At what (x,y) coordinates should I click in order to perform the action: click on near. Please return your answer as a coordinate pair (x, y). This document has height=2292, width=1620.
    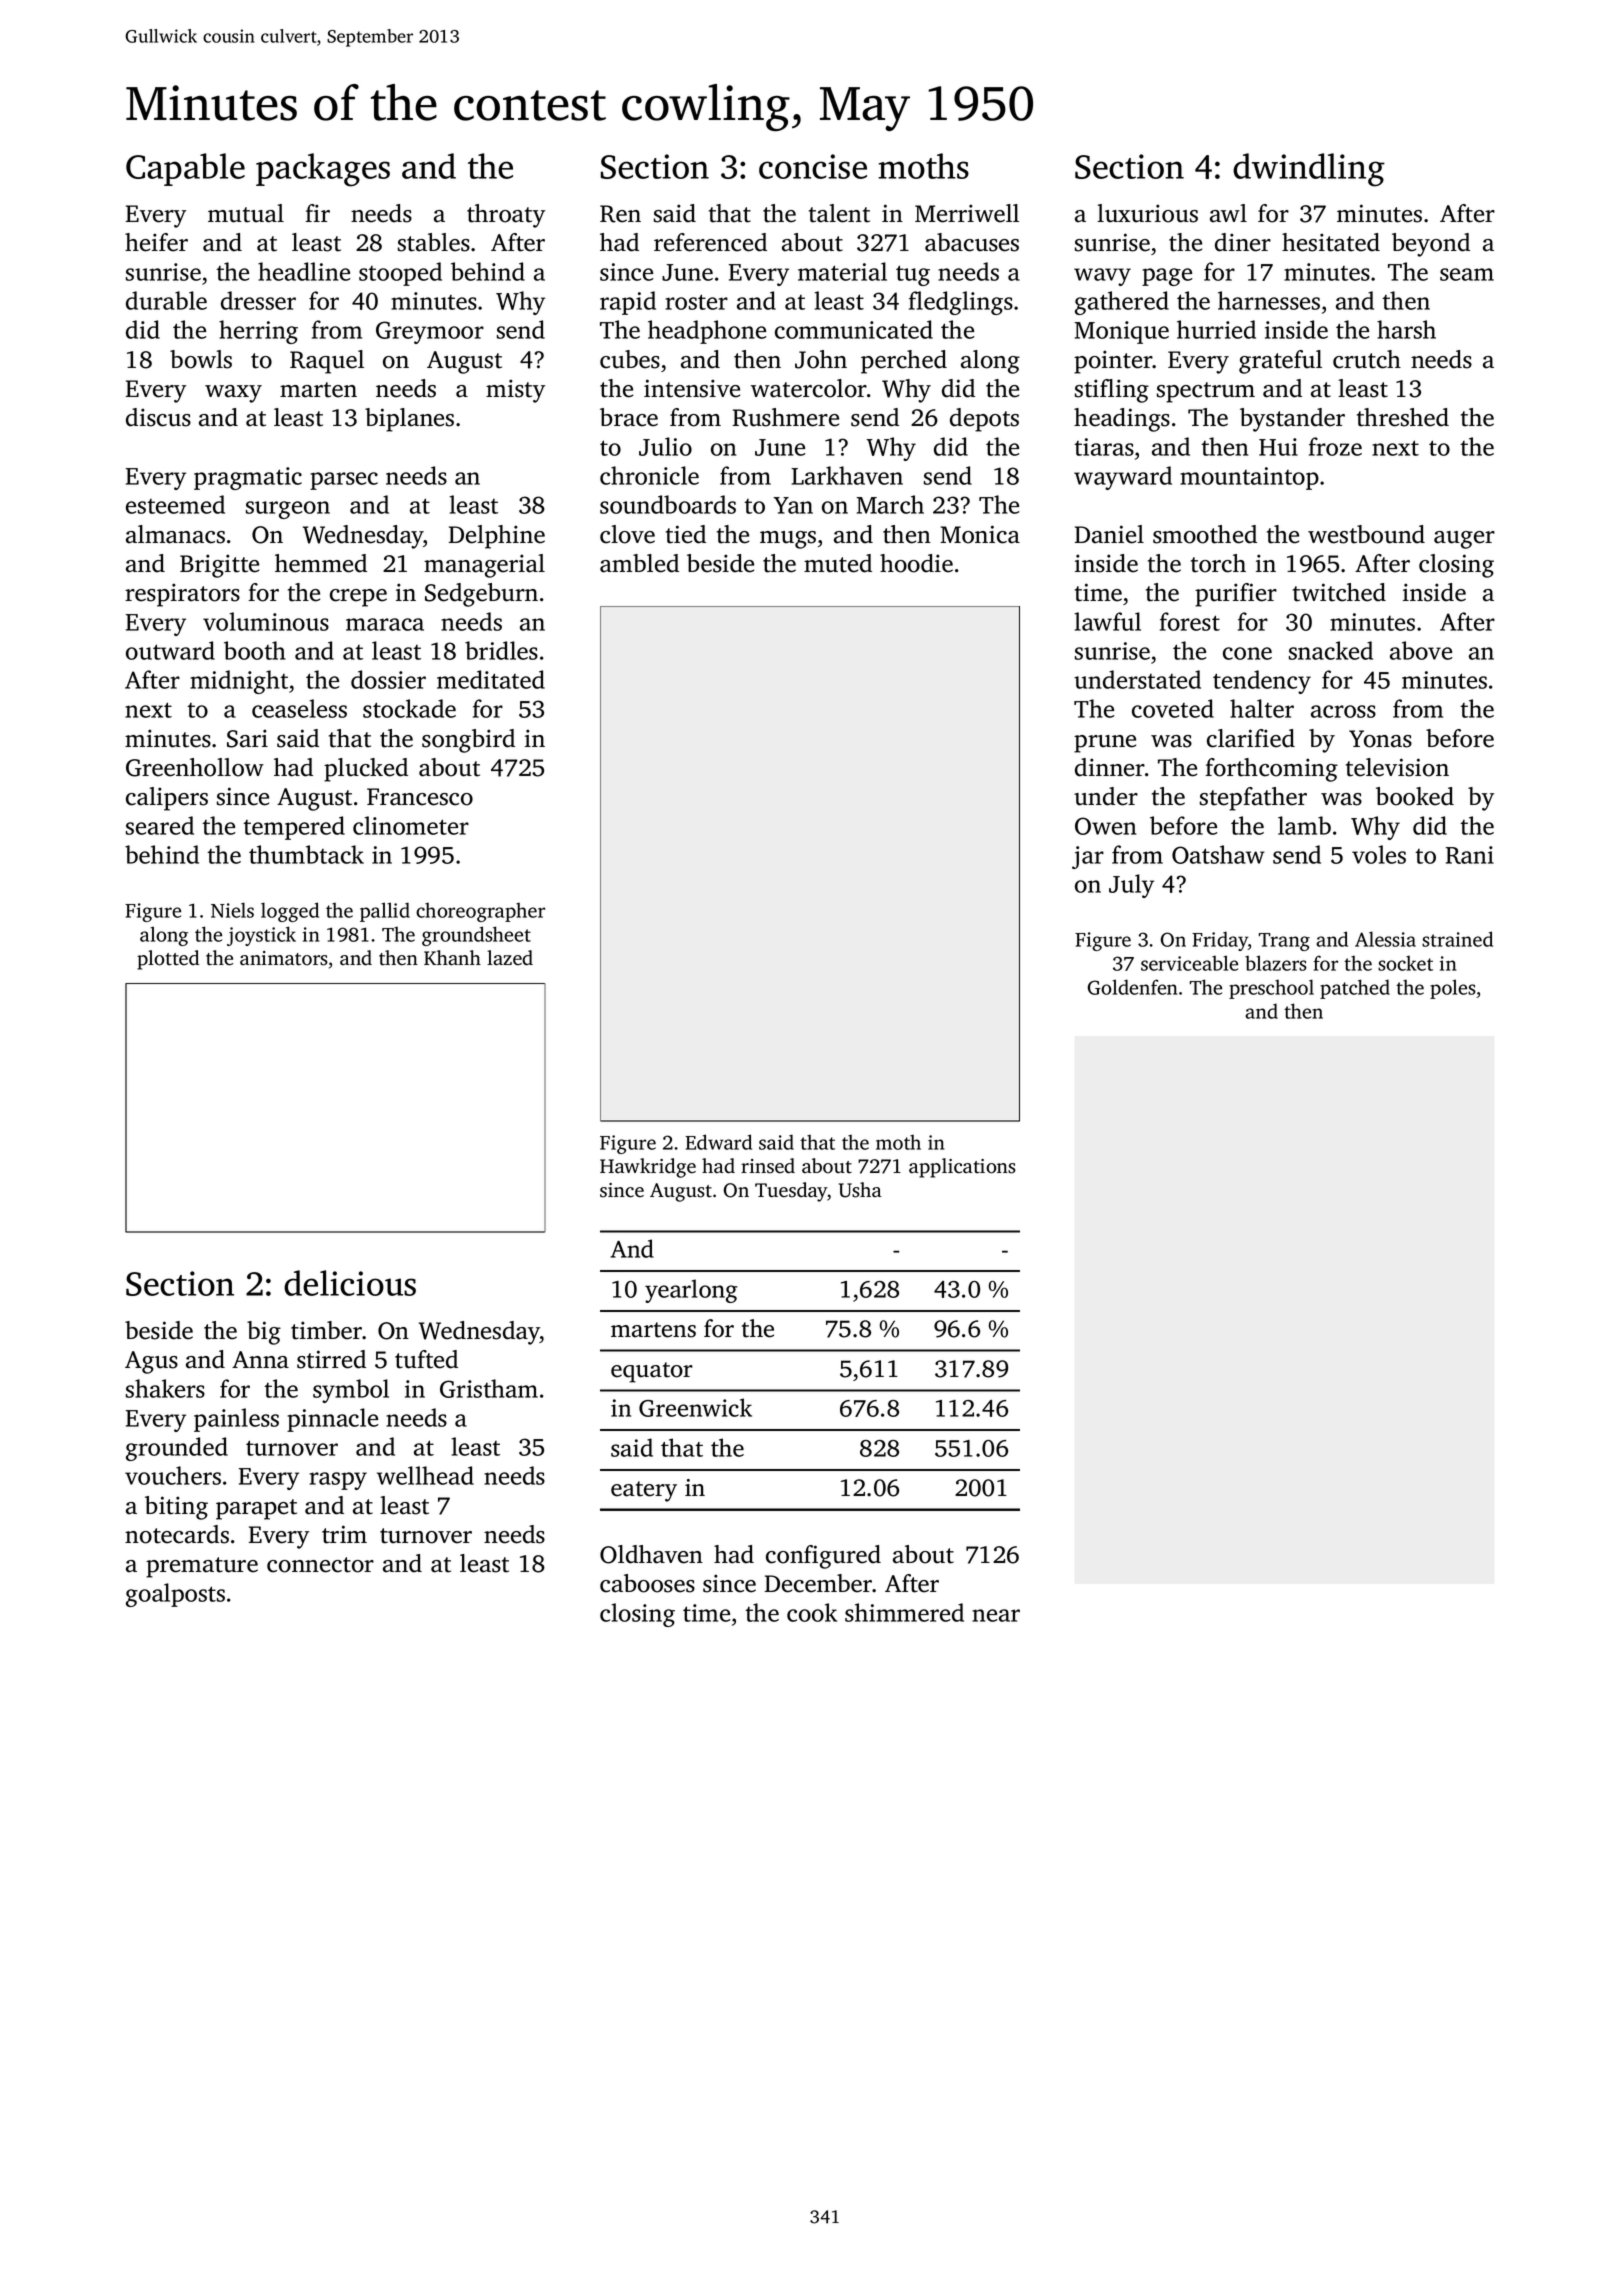
    Looking at the image, I should click on (996, 1615).
